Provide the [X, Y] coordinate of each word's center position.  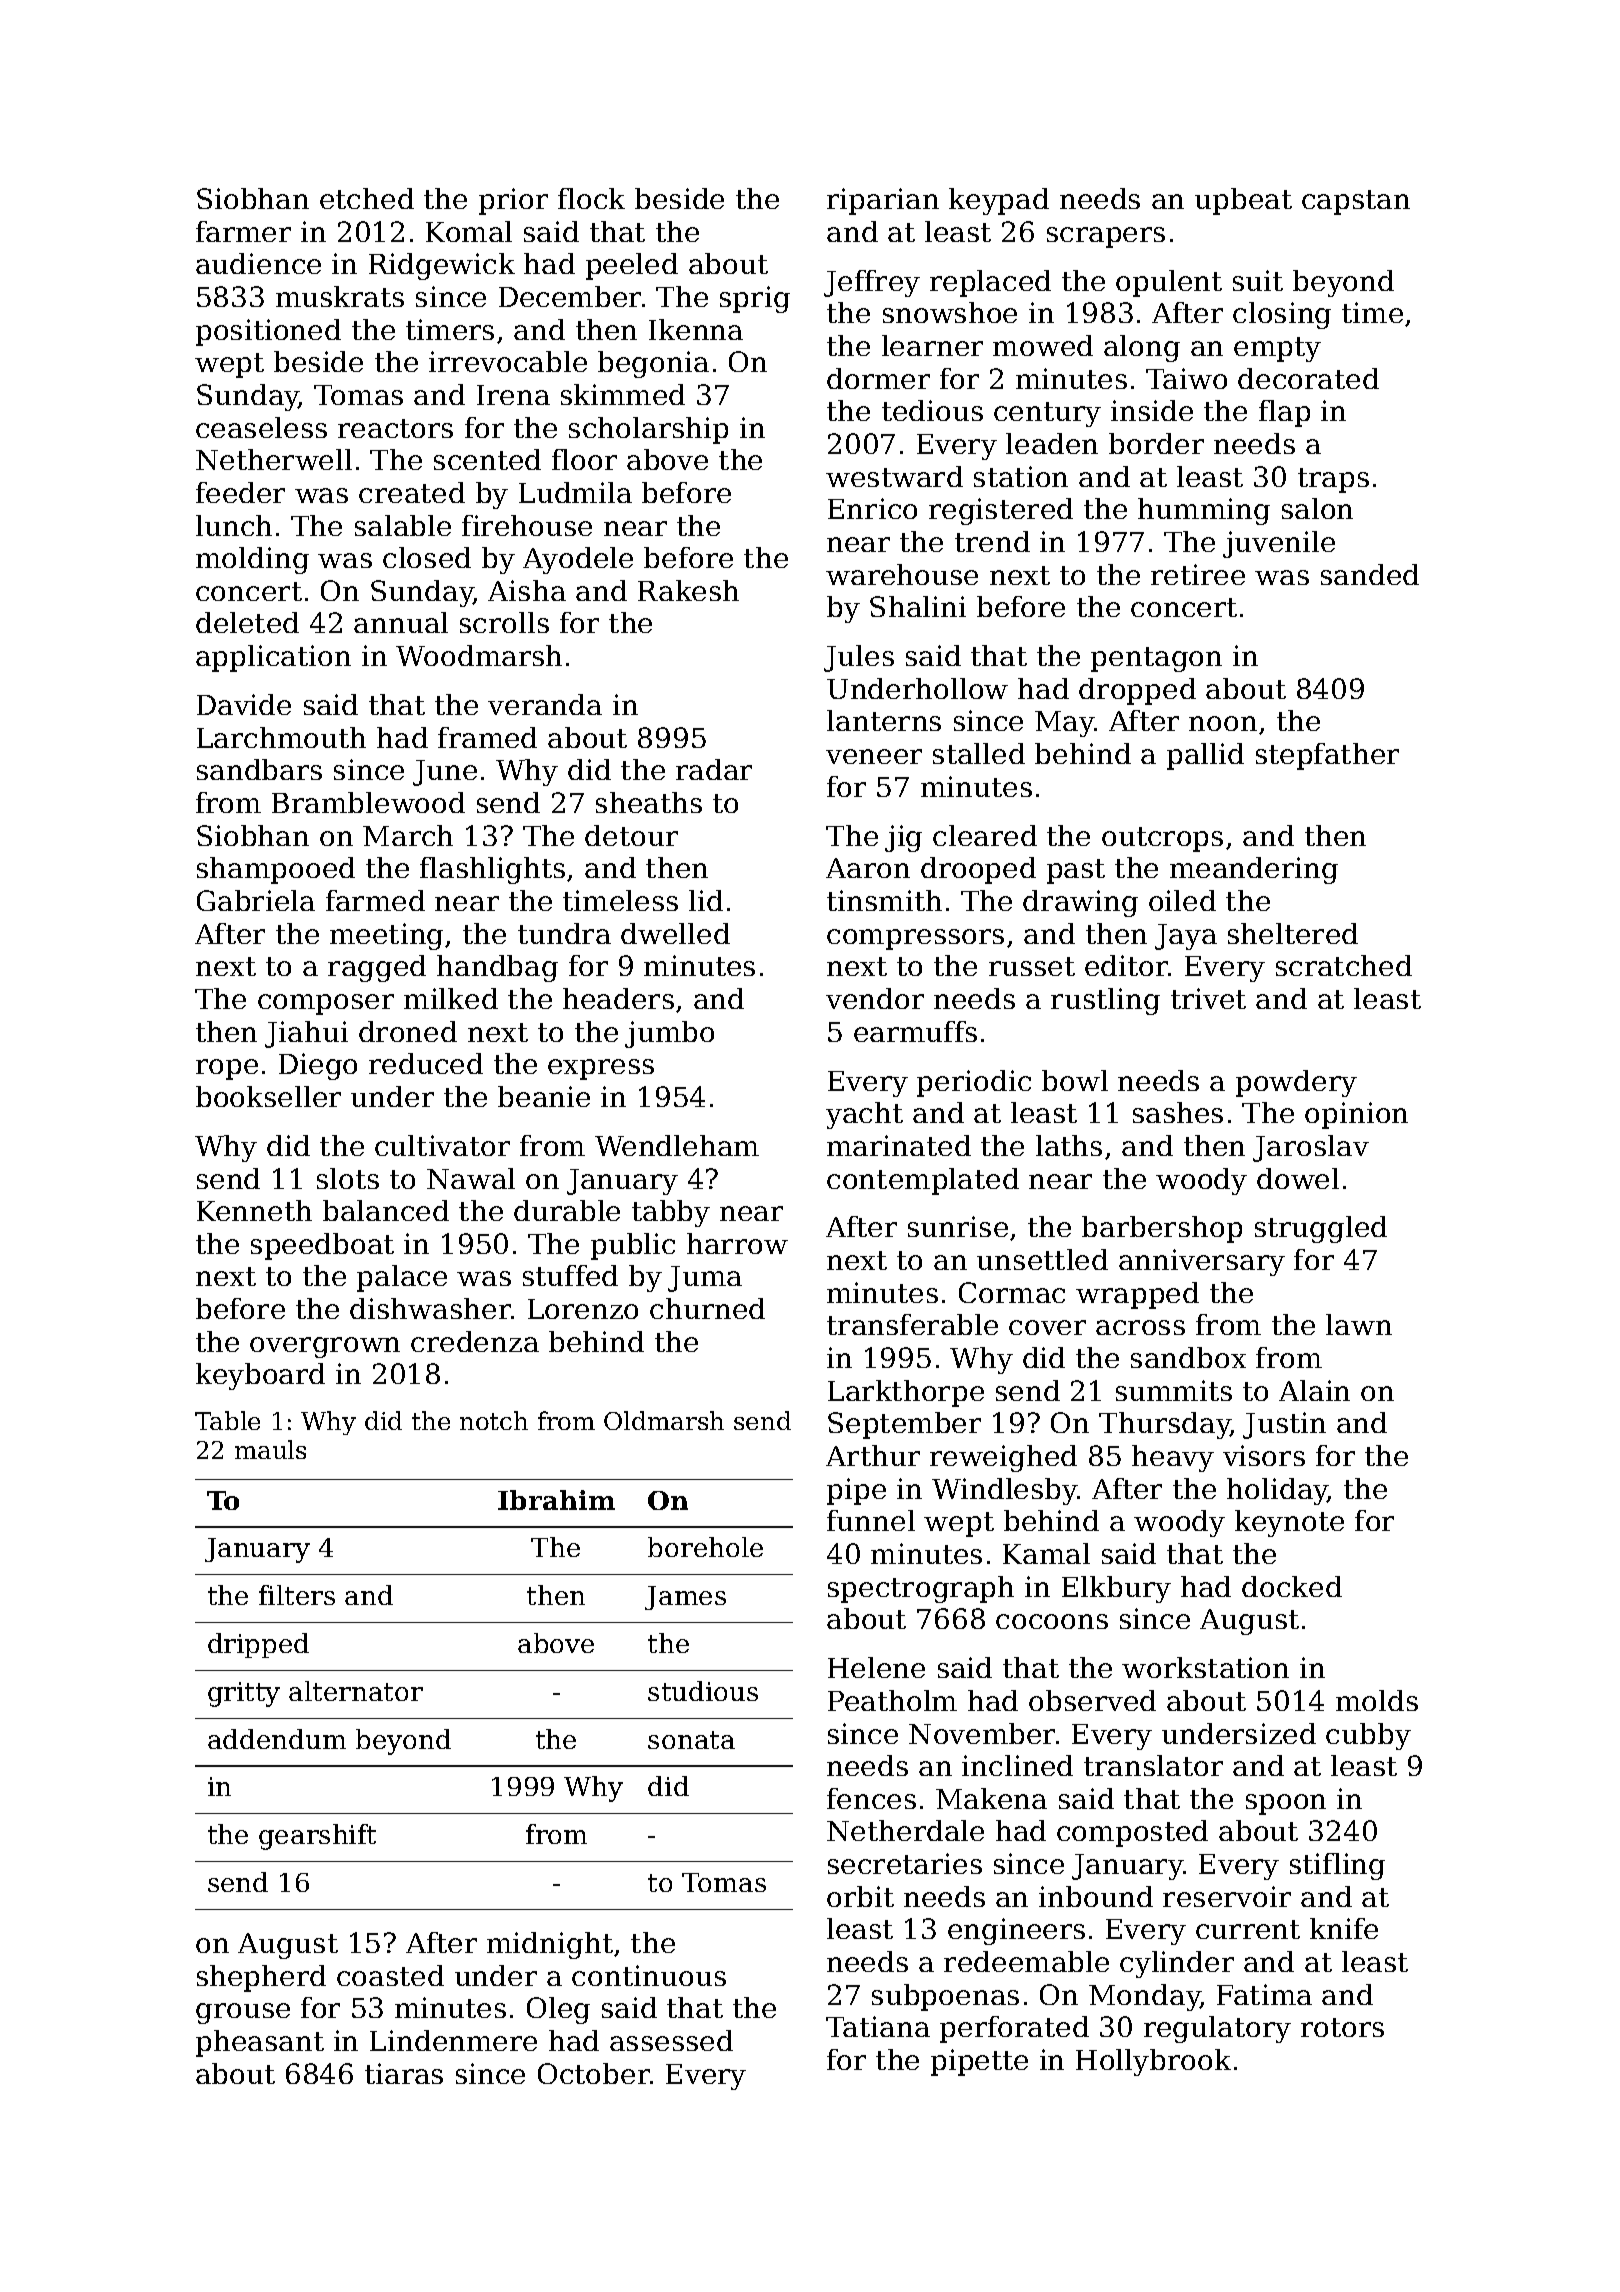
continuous [649, 1975]
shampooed [276, 870]
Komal [469, 231]
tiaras [404, 2073]
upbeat [1243, 201]
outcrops [1162, 839]
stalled [979, 753]
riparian [883, 201]
